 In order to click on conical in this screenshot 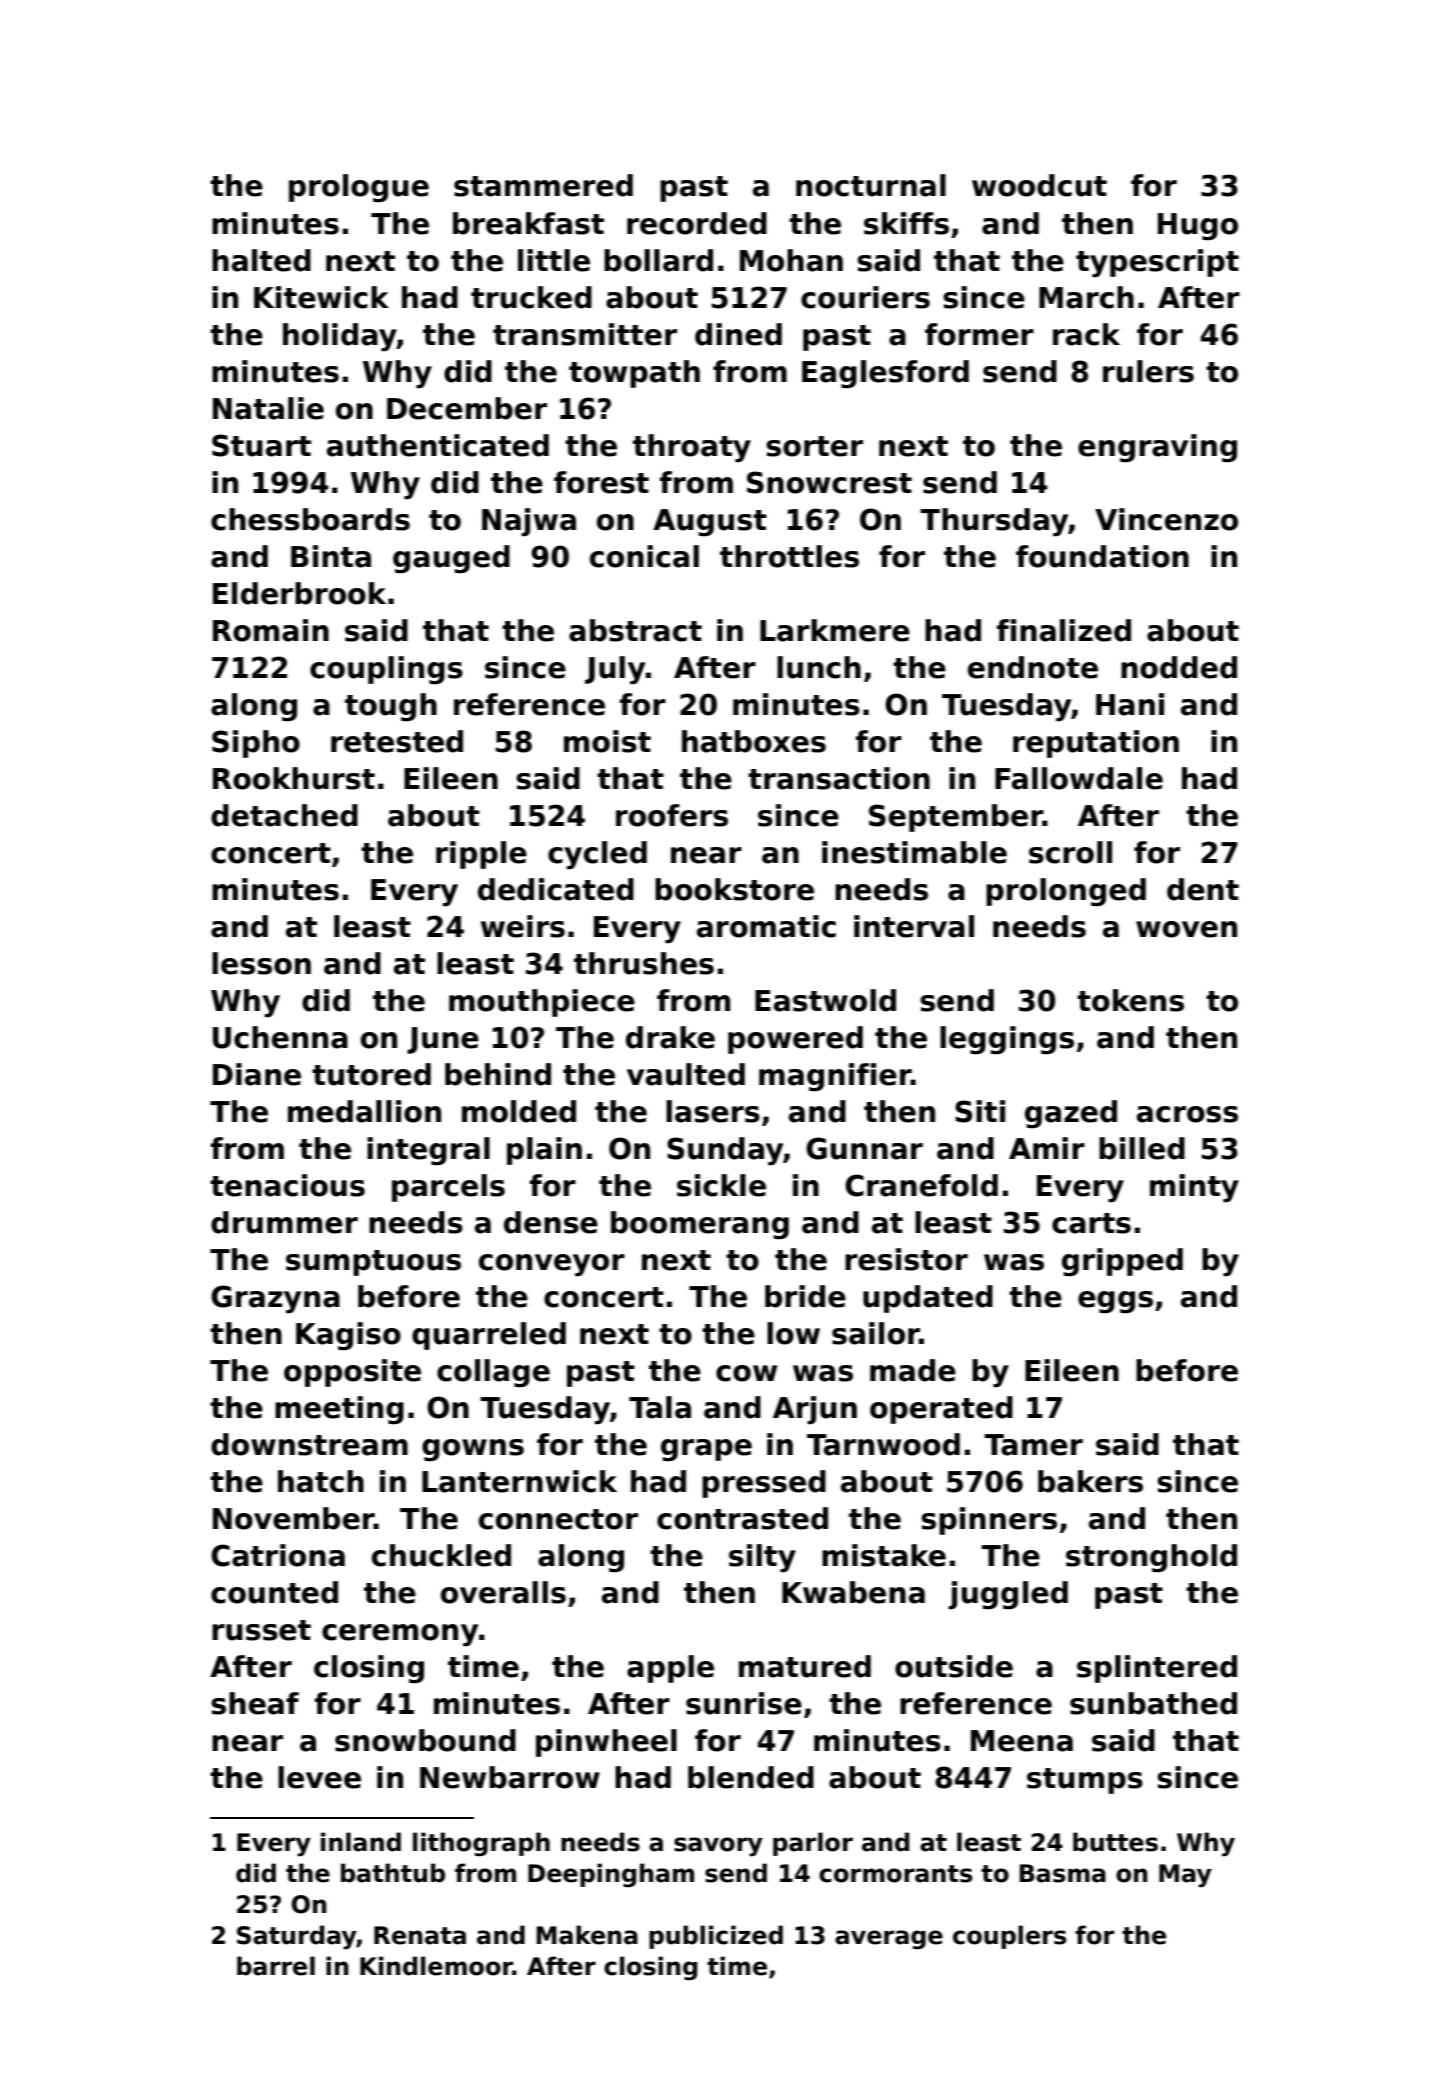, I will do `click(644, 556)`.
